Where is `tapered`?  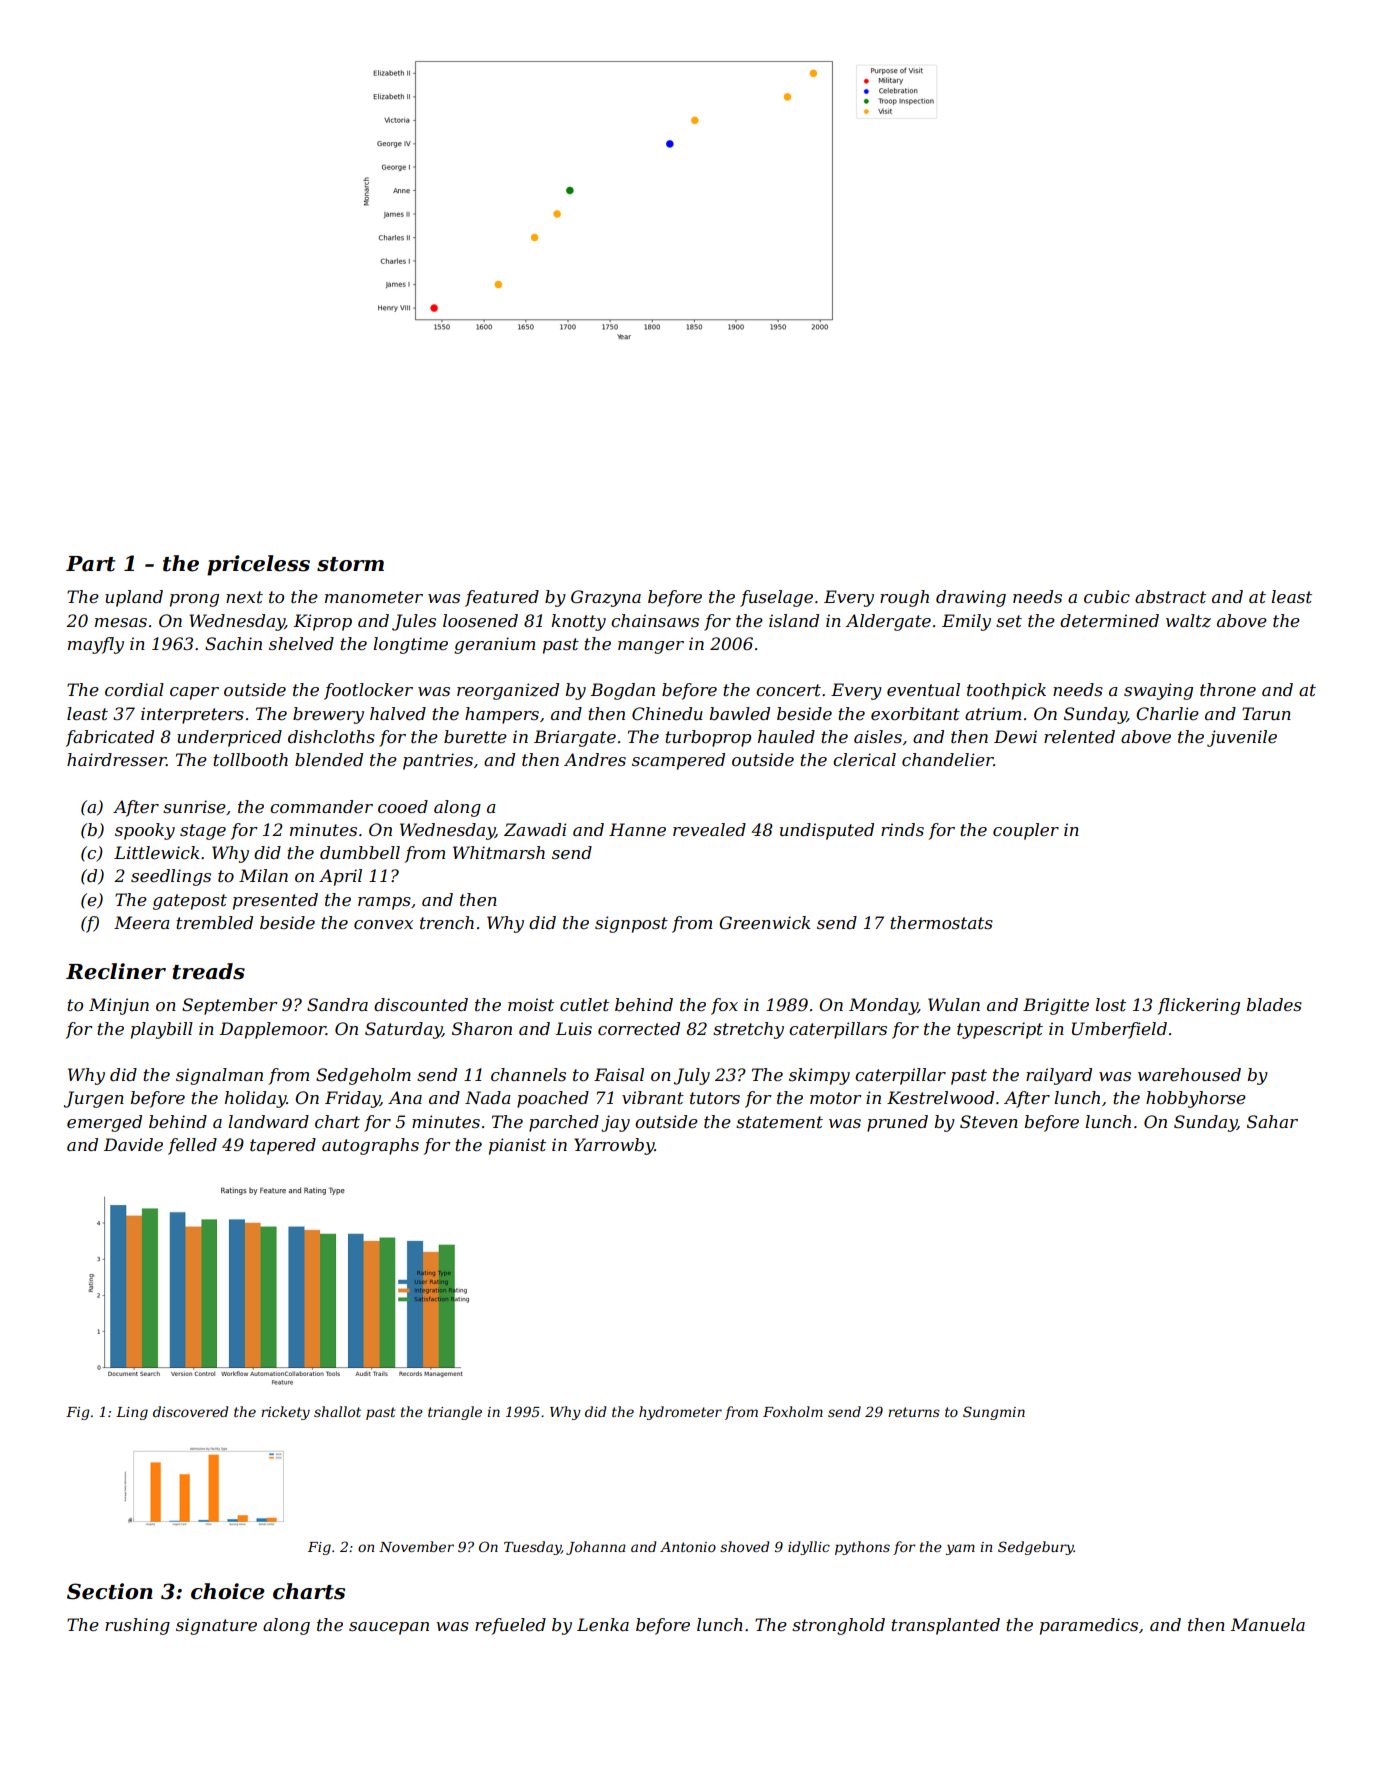 tapered is located at coordinates (283, 1146).
